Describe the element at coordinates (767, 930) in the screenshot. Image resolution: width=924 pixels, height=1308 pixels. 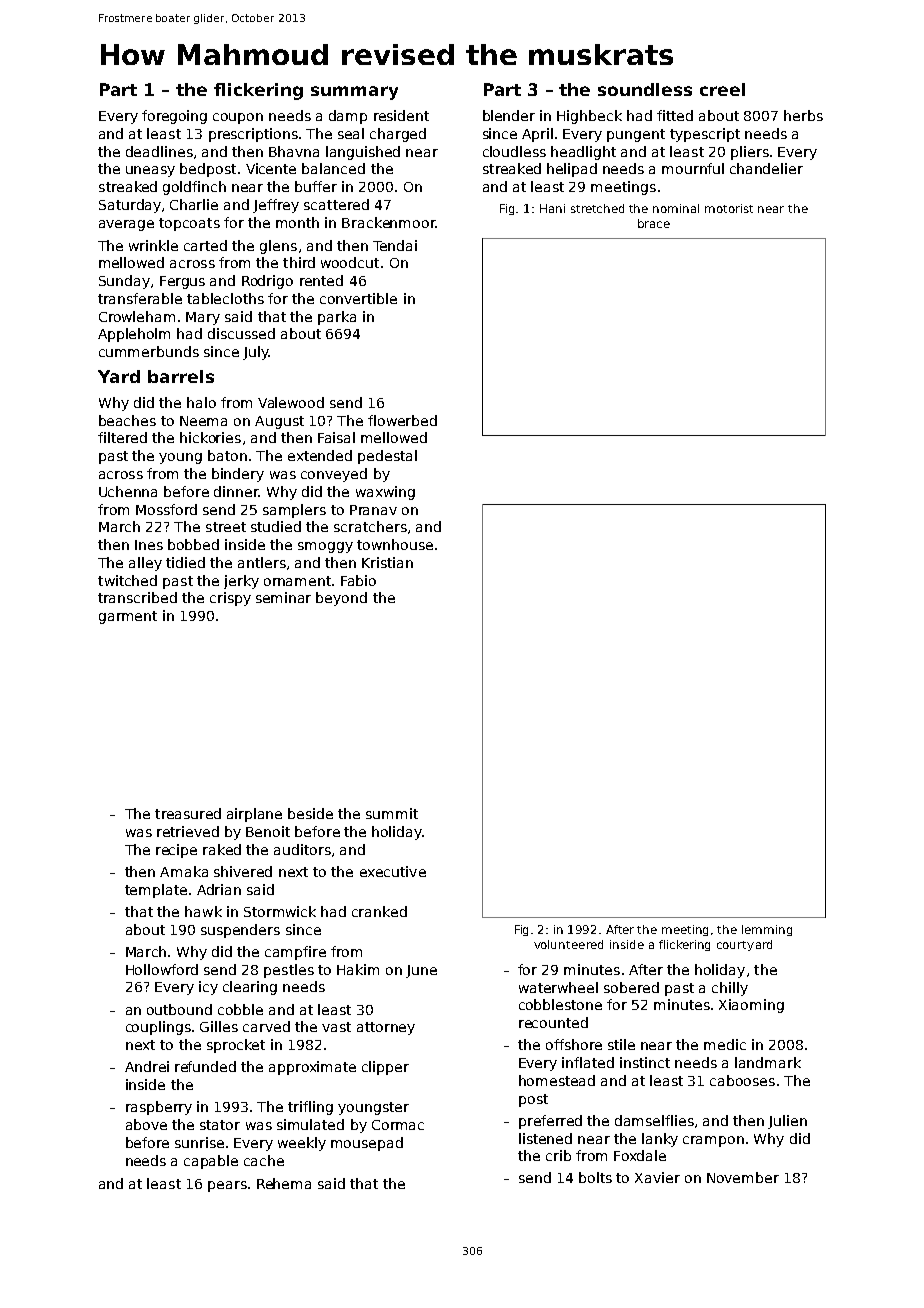
I see `lemming` at that location.
